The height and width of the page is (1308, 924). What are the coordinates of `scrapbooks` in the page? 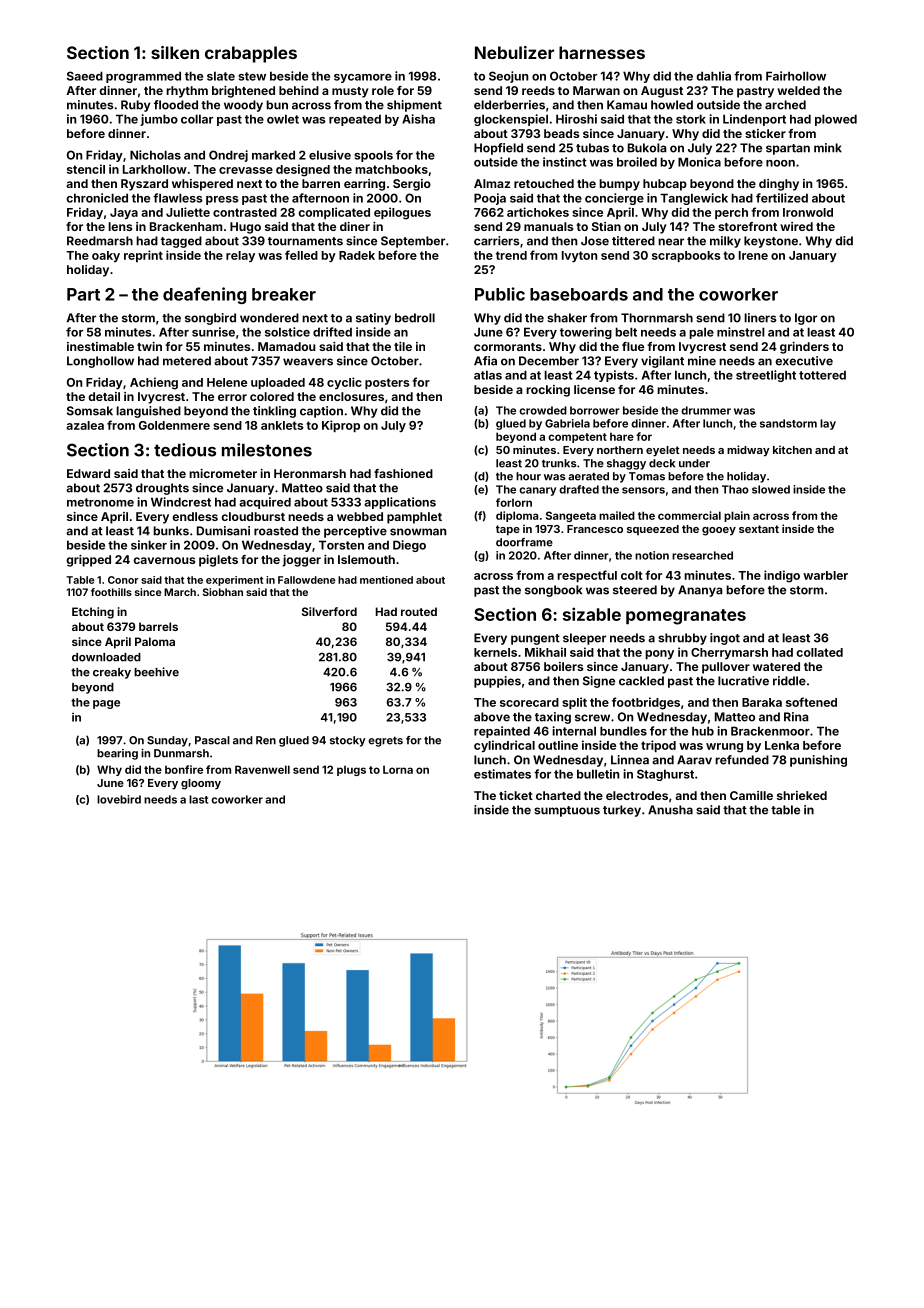 It's located at (686, 256).
